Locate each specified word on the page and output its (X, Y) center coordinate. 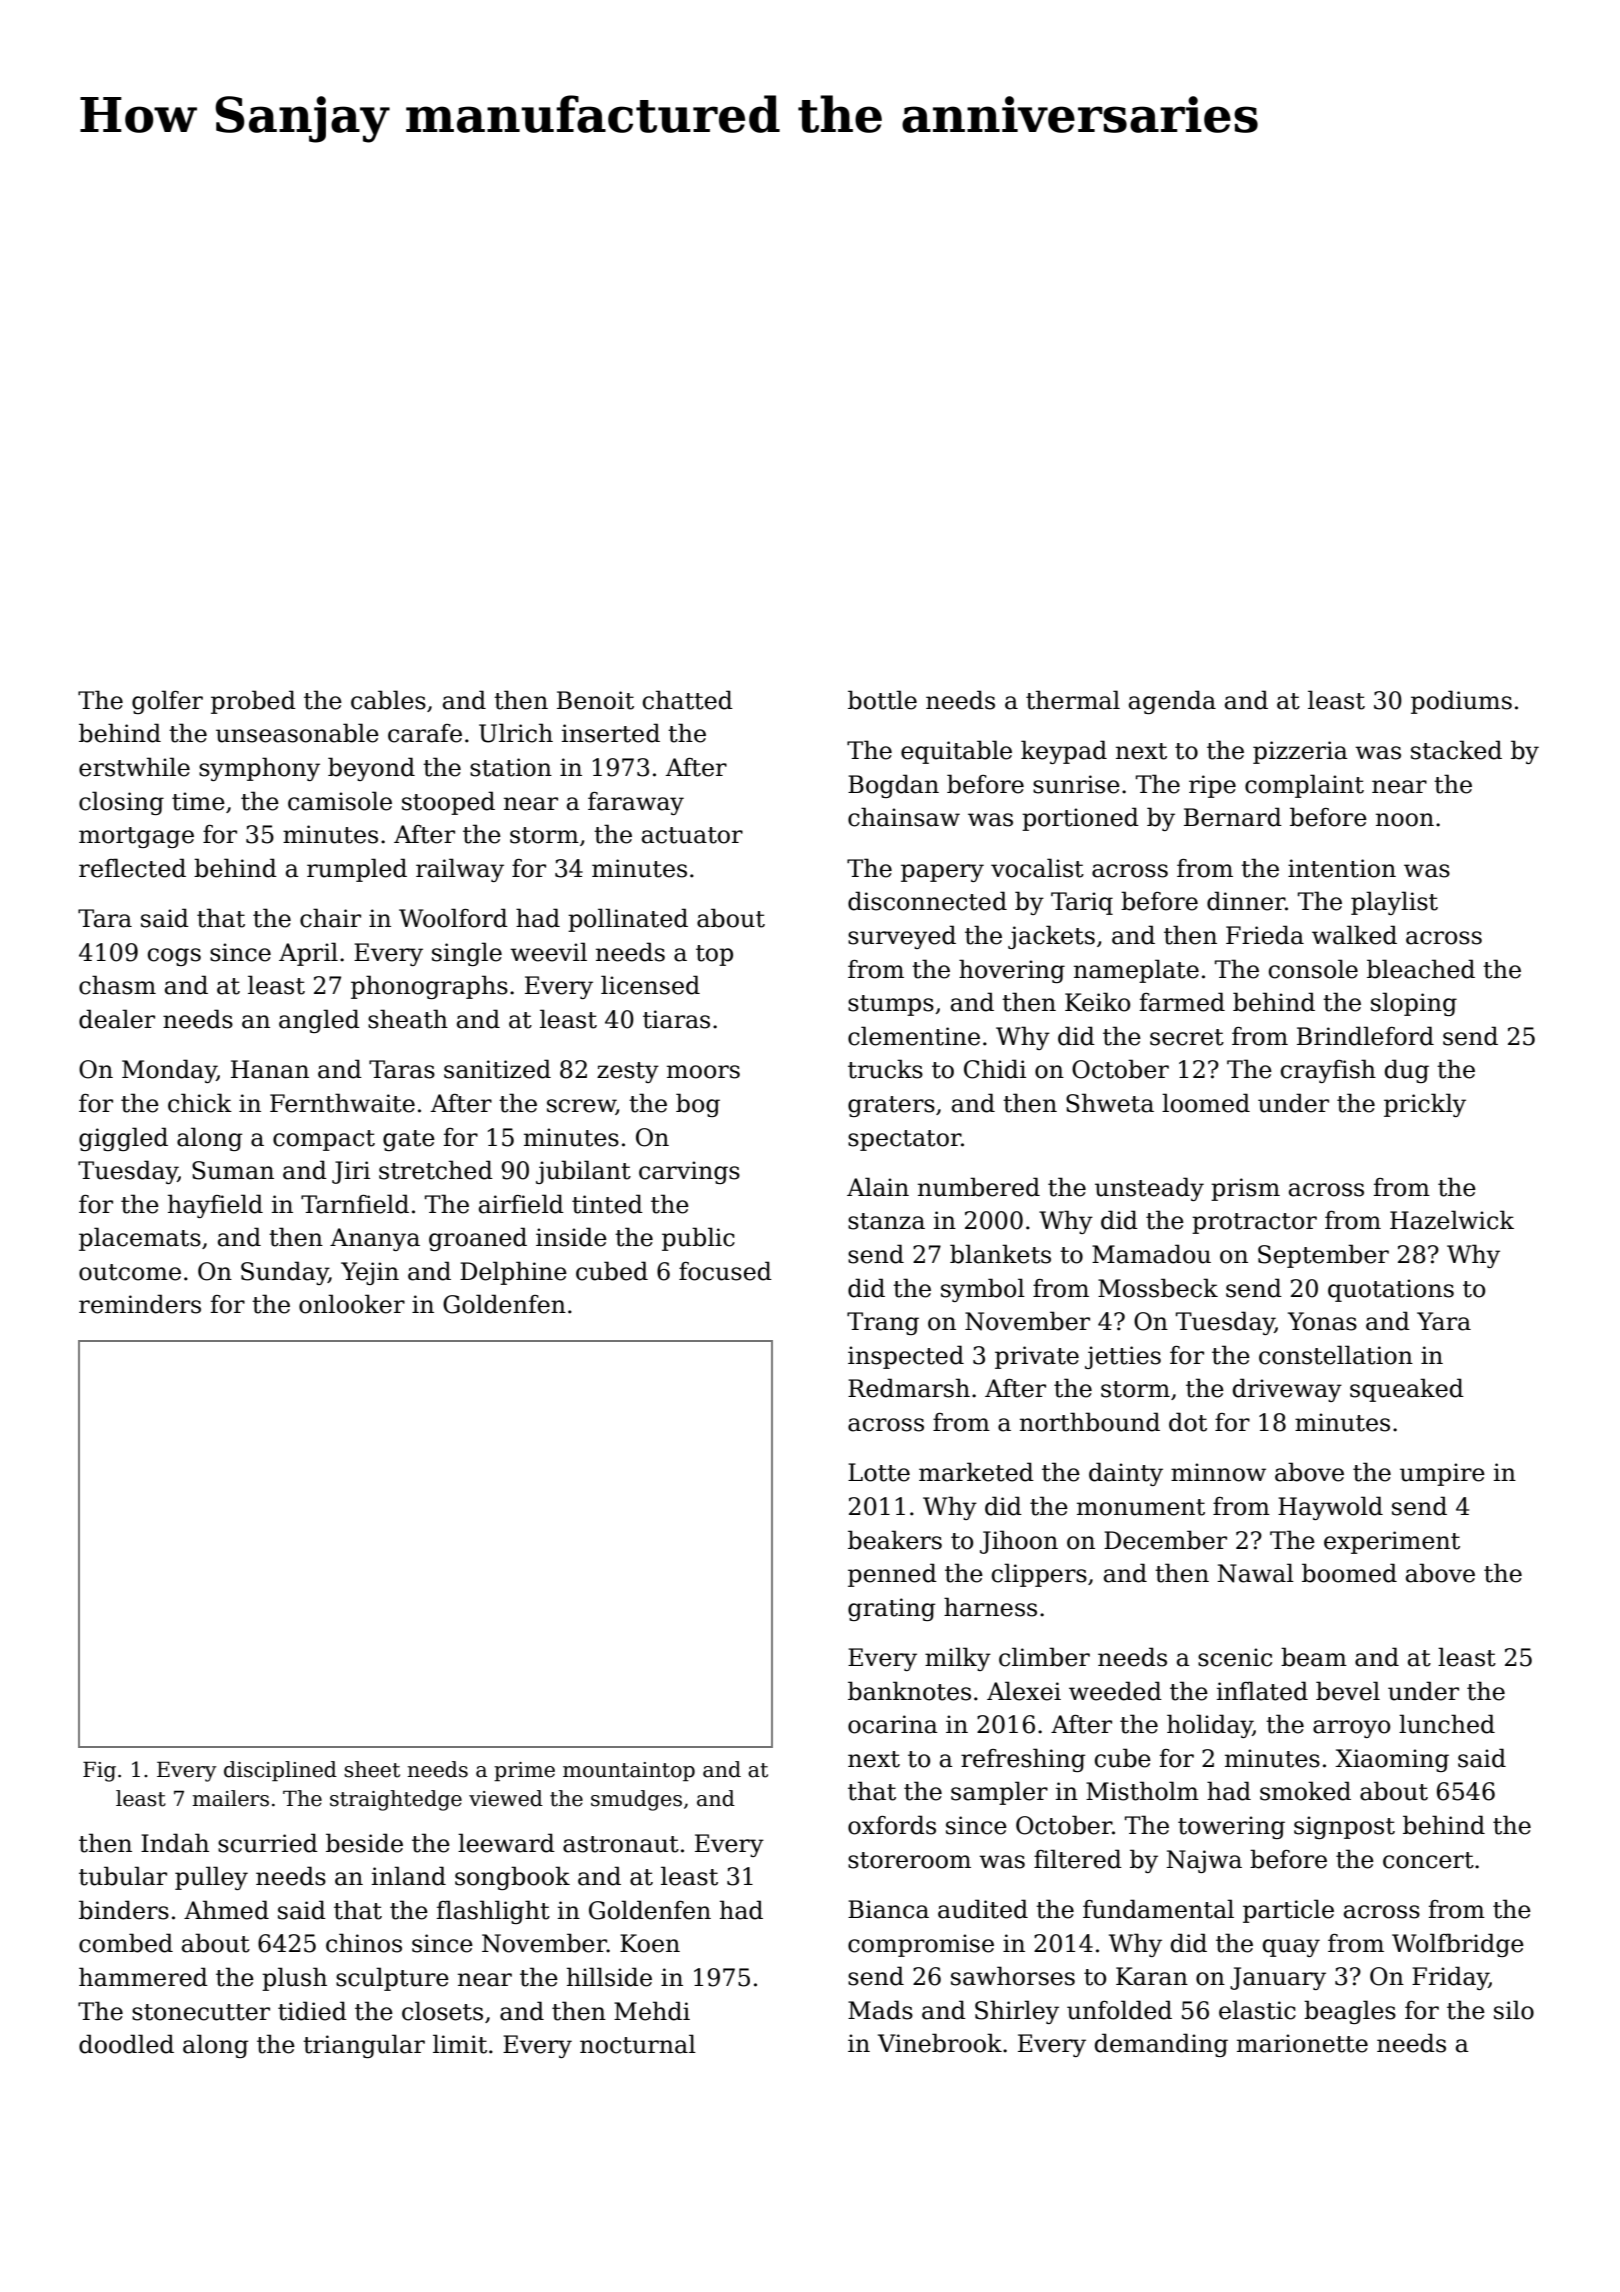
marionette (1302, 2043)
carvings (689, 1172)
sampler (999, 1793)
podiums (1461, 702)
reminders (140, 1304)
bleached (1421, 969)
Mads (880, 2010)
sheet (372, 1769)
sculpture (392, 1979)
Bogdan (893, 786)
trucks (885, 1069)
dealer (117, 1019)
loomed (1206, 1103)
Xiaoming (1392, 1760)
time (198, 801)
